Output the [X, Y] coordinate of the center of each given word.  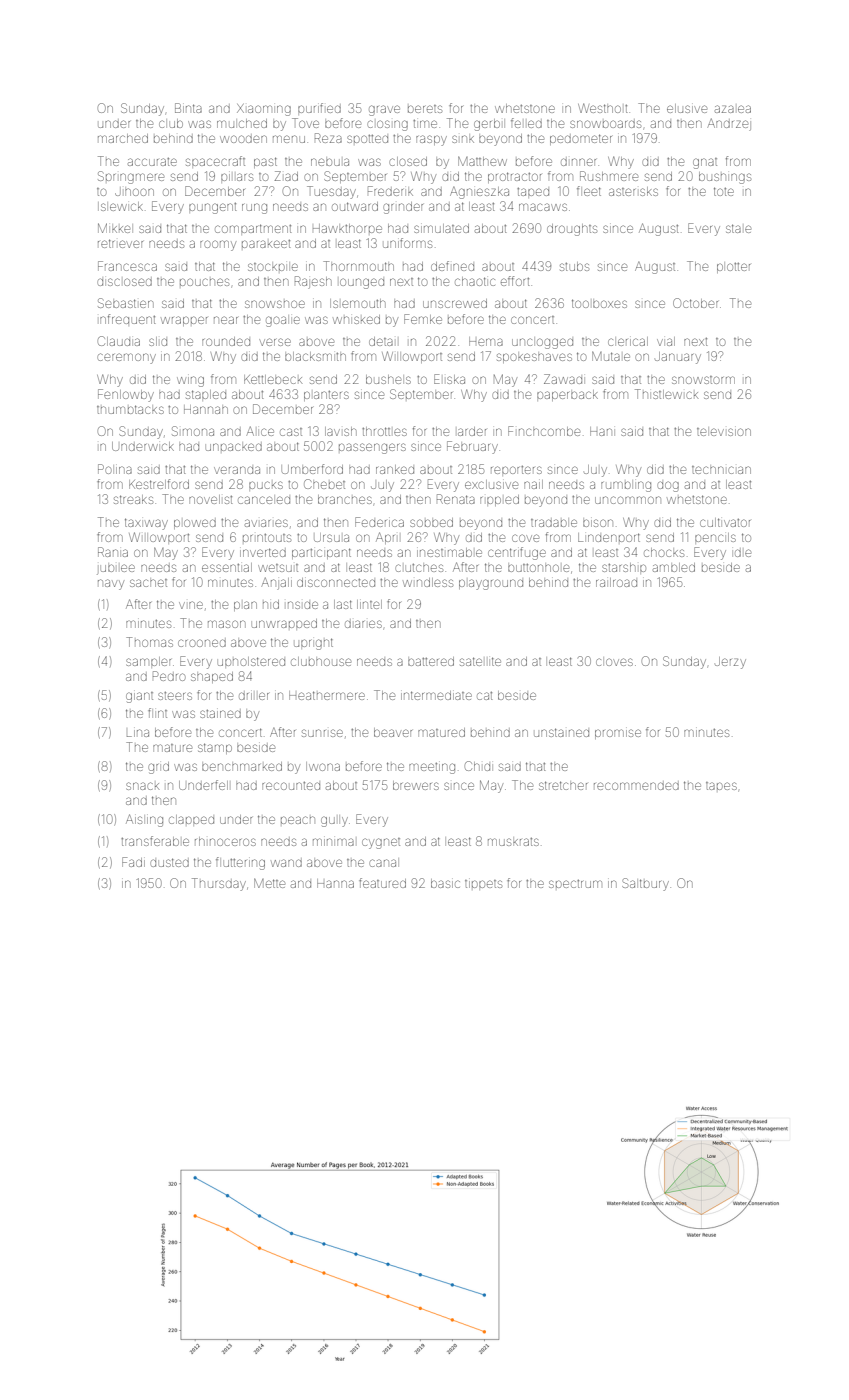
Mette [269, 883]
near [226, 320]
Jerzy [730, 663]
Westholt [602, 108]
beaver [393, 732]
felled [526, 123]
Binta [188, 108]
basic [445, 883]
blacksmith [315, 356]
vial [666, 341]
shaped [212, 677]
